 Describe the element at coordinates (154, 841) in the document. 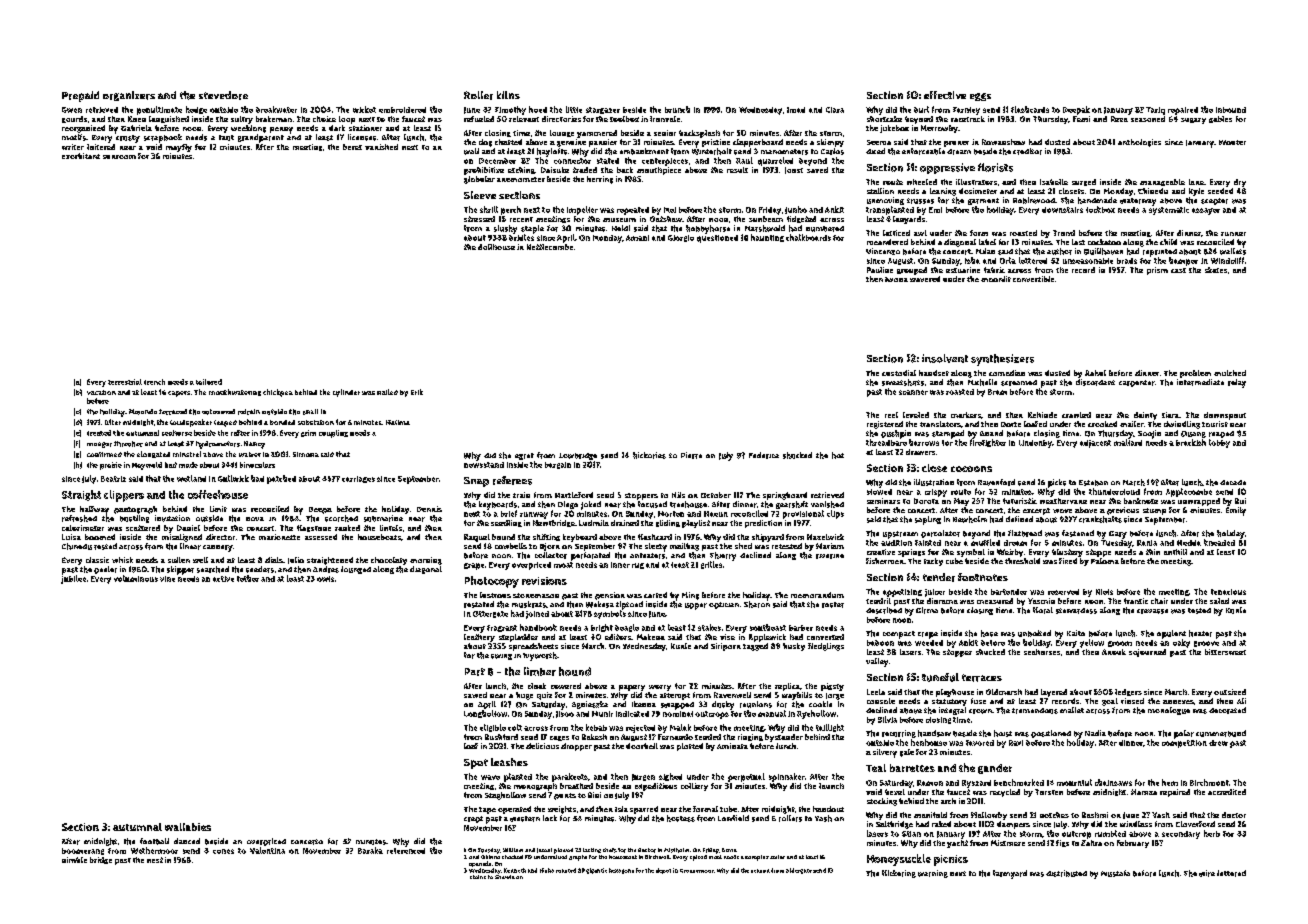

I see `football` at that location.
